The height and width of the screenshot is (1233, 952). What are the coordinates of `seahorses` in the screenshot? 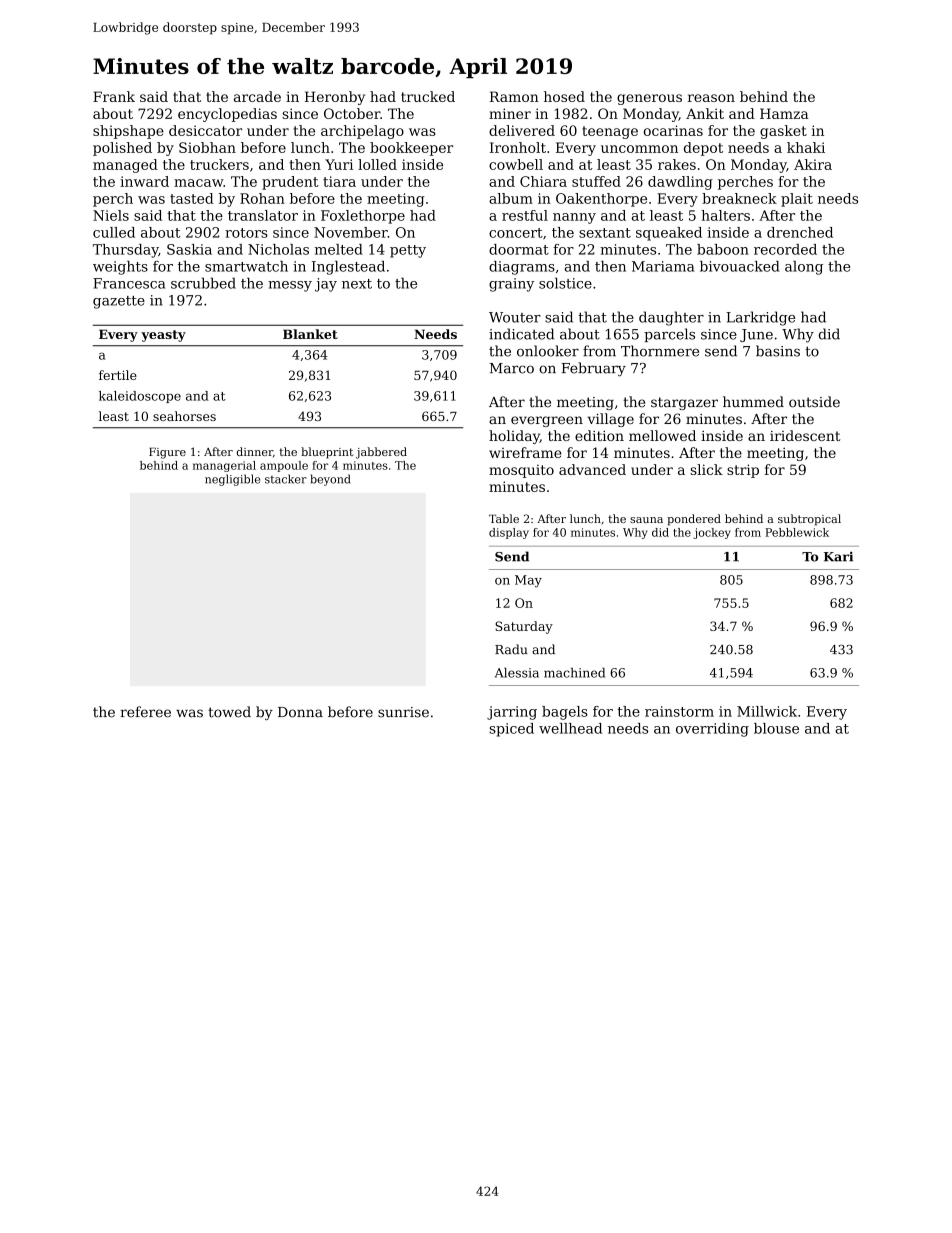 It's located at (184, 416).
